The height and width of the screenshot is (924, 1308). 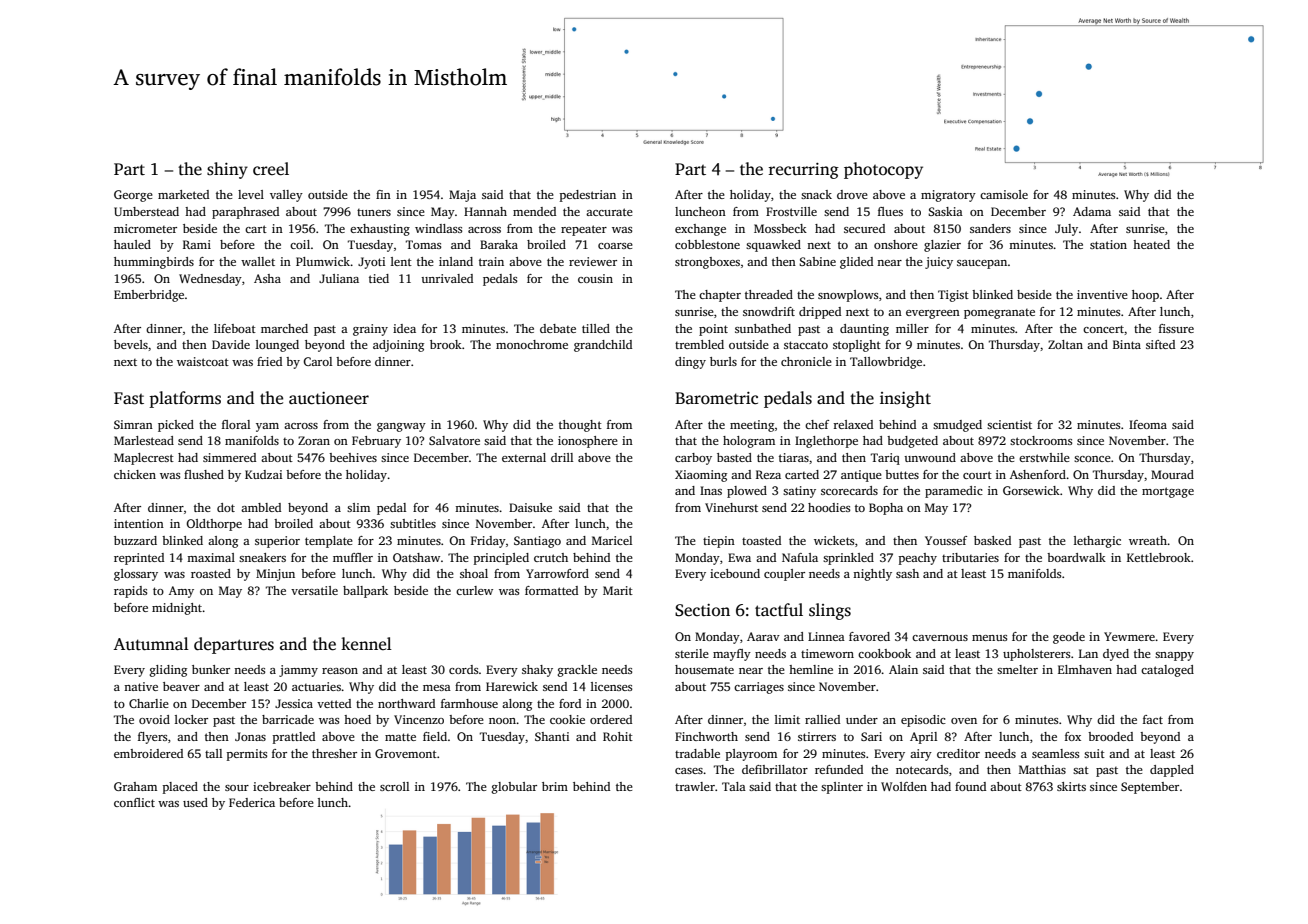 What do you see at coordinates (250, 736) in the screenshot?
I see `Jonas` at bounding box center [250, 736].
